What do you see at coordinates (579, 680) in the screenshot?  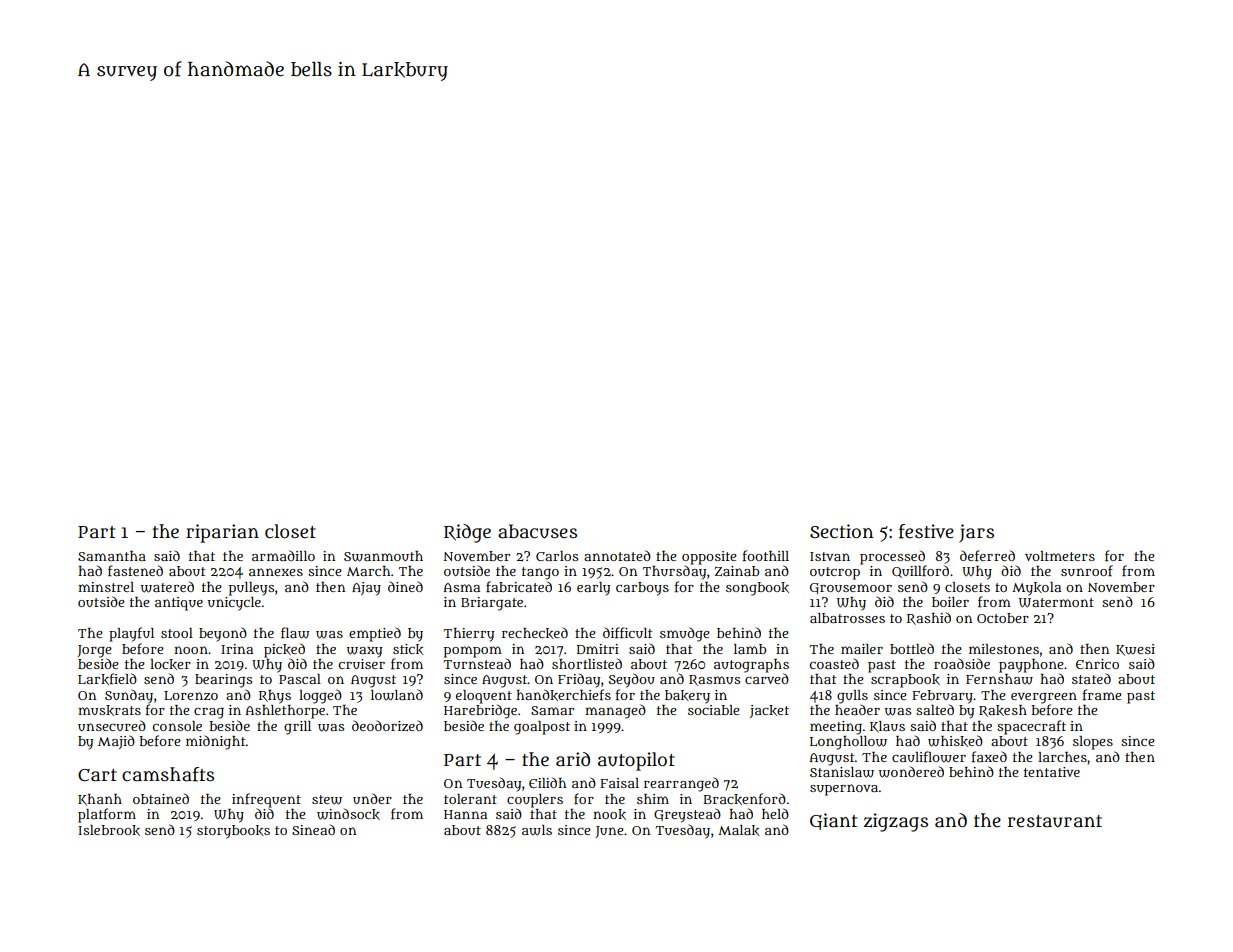 I see `Friday` at bounding box center [579, 680].
